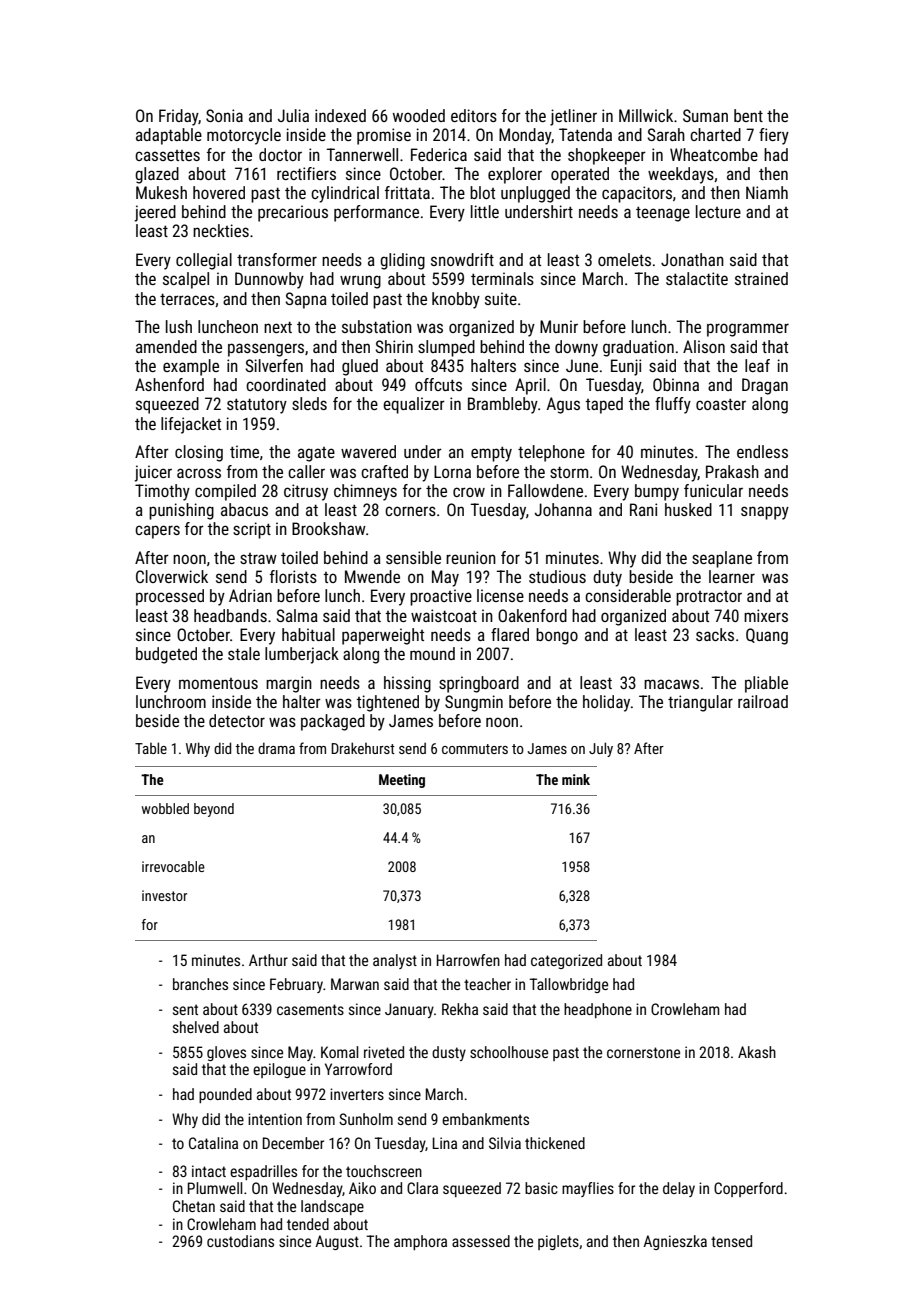 The image size is (924, 1314). What do you see at coordinates (762, 451) in the document?
I see `endless` at bounding box center [762, 451].
